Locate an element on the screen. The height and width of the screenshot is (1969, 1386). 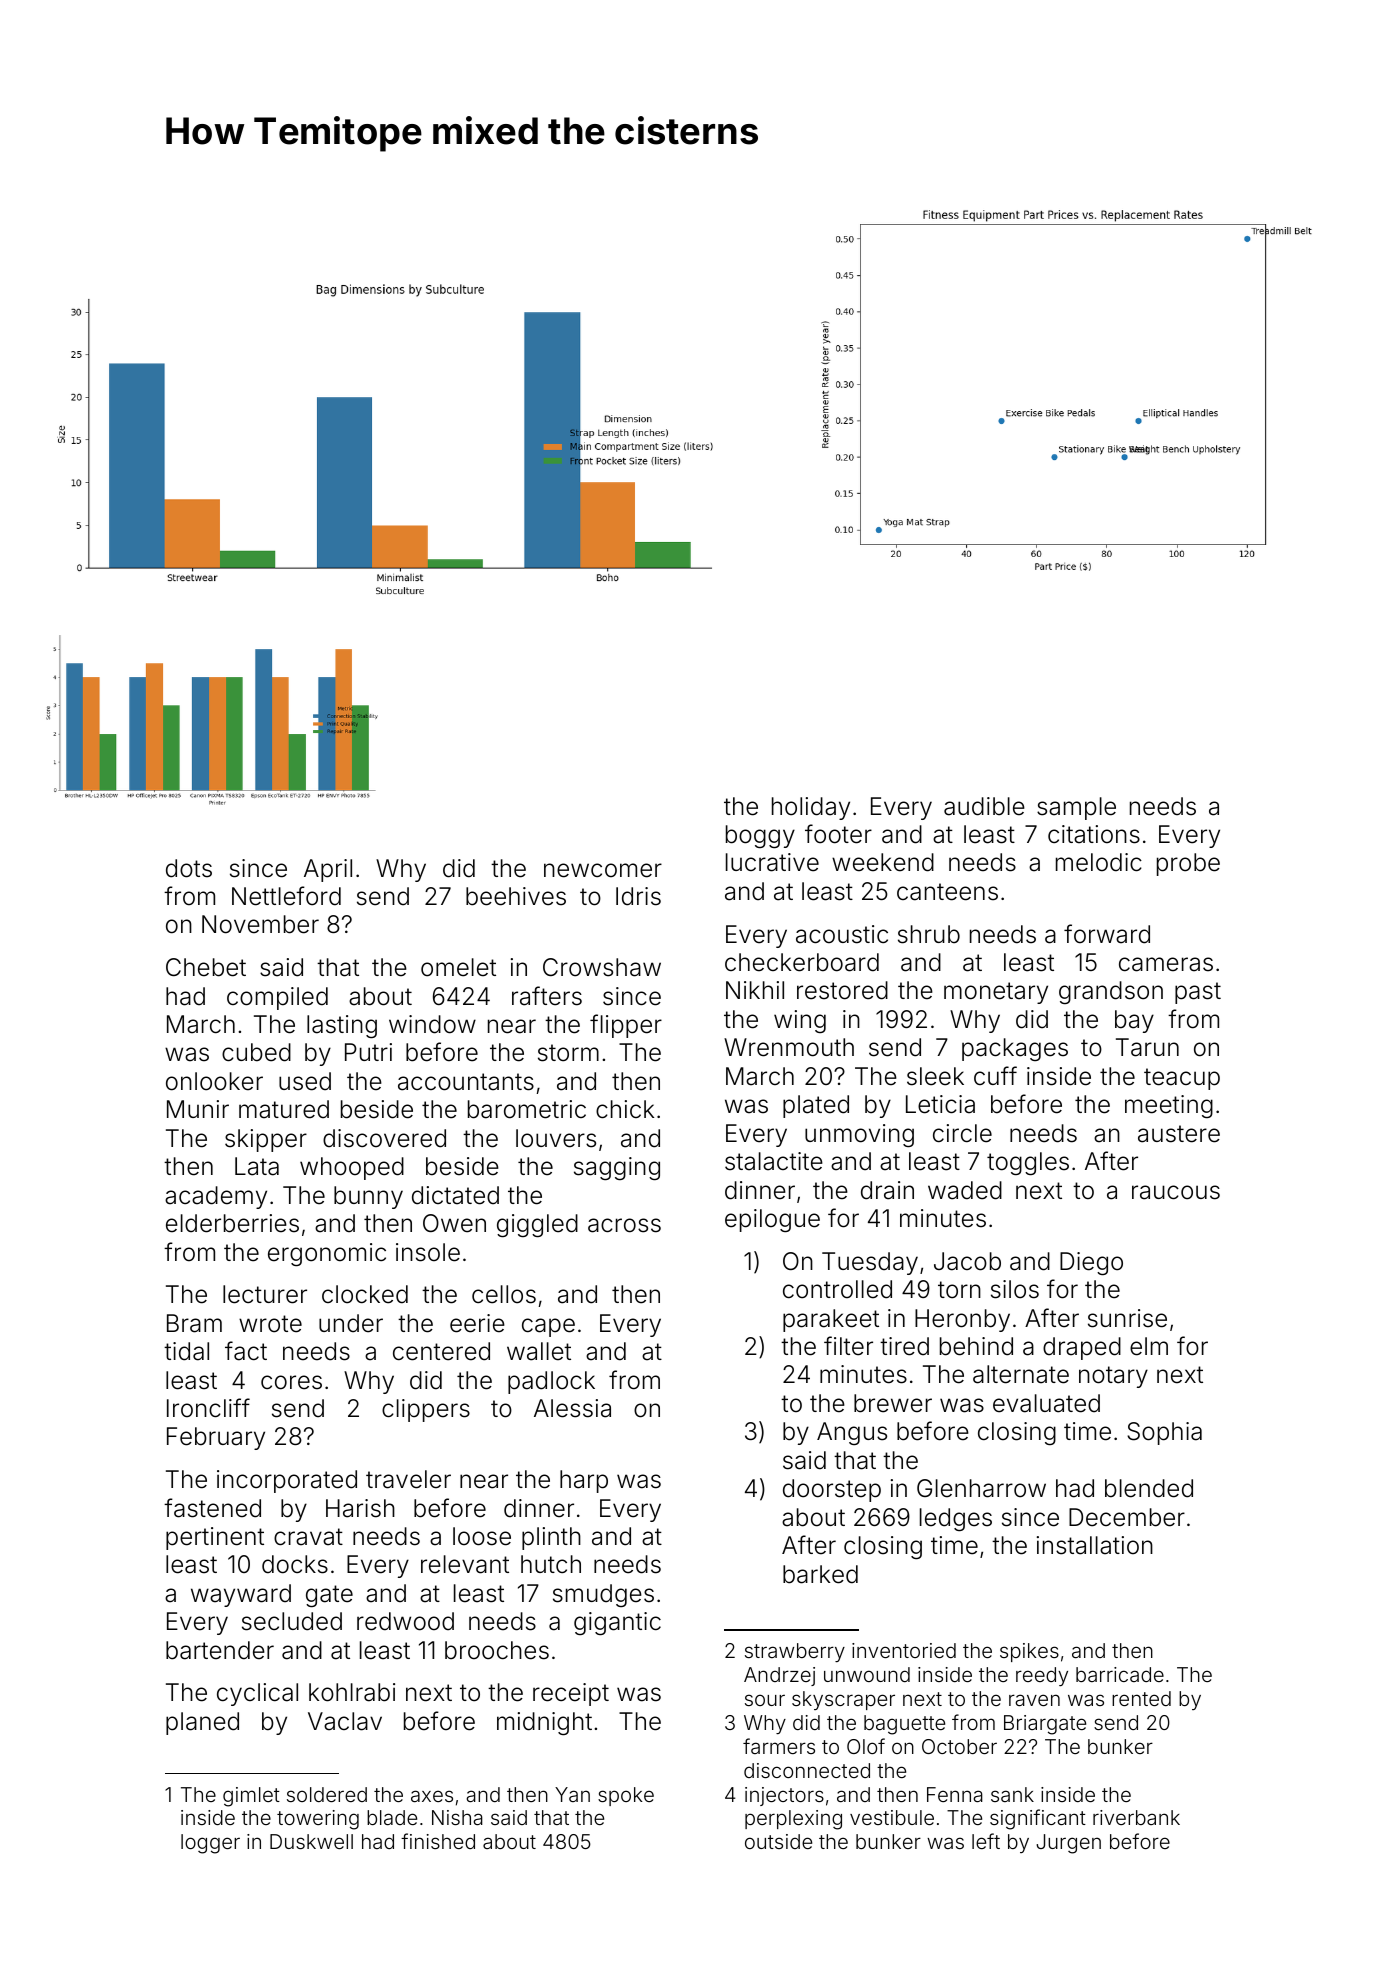
Nettleford is located at coordinates (286, 896).
